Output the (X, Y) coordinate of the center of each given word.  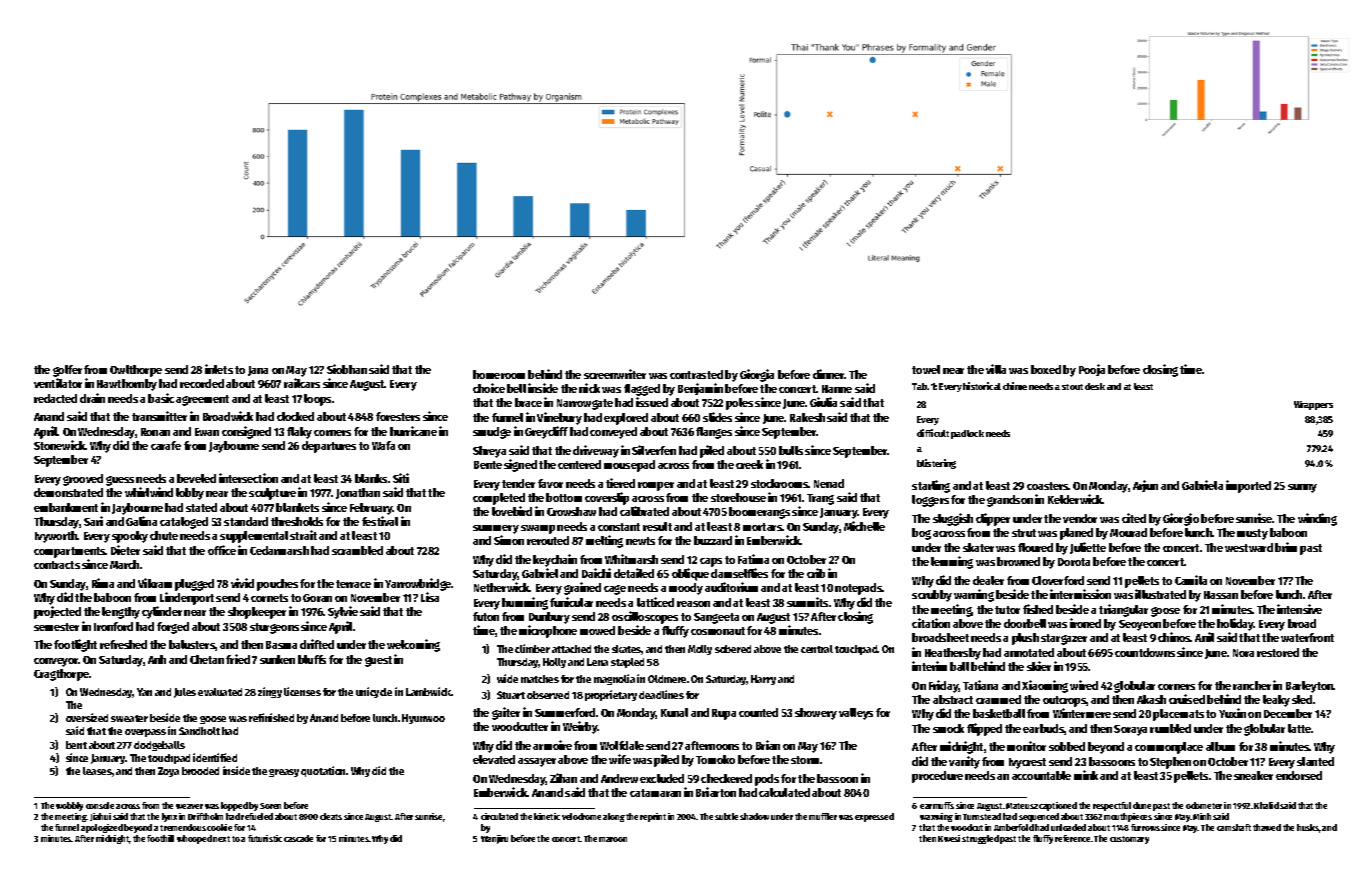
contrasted (696, 374)
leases (97, 771)
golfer (67, 371)
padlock (967, 434)
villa (996, 369)
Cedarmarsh (279, 550)
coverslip (607, 498)
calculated (784, 792)
